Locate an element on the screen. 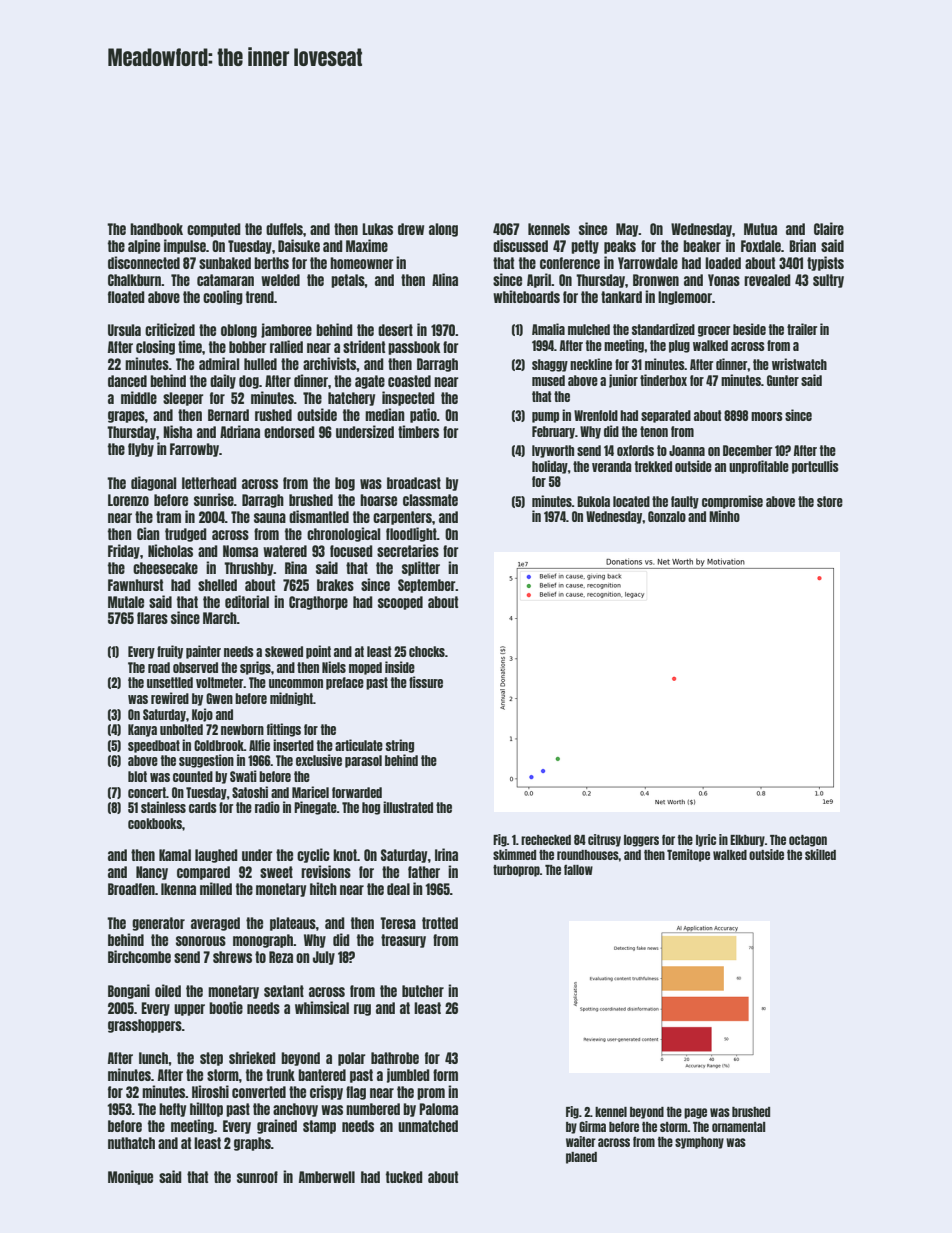  patio is located at coordinates (423, 415).
